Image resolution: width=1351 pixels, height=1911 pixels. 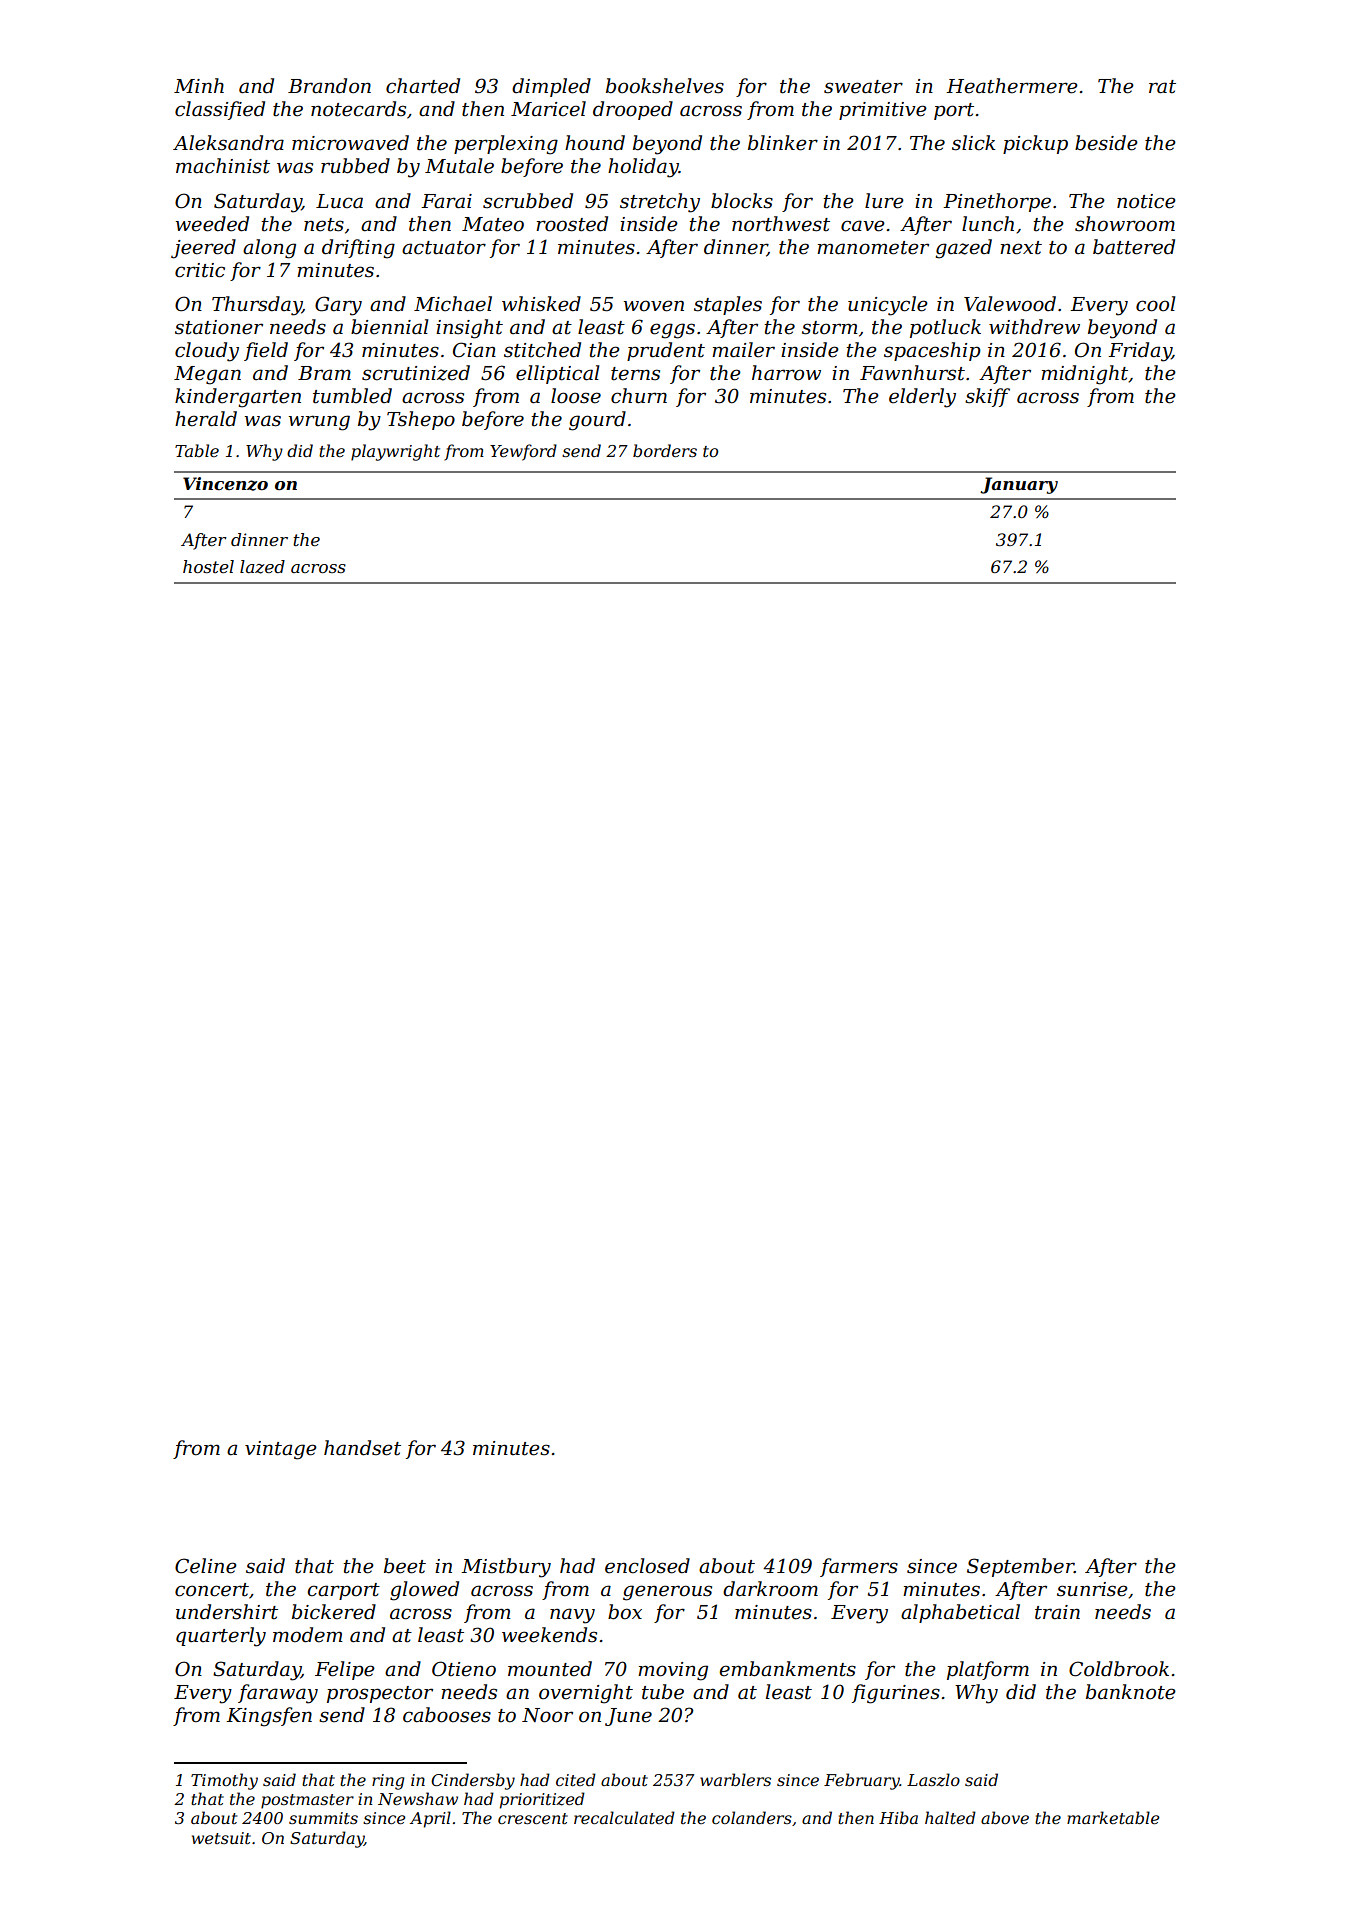 What do you see at coordinates (281, 1450) in the page?
I see `vintage` at bounding box center [281, 1450].
